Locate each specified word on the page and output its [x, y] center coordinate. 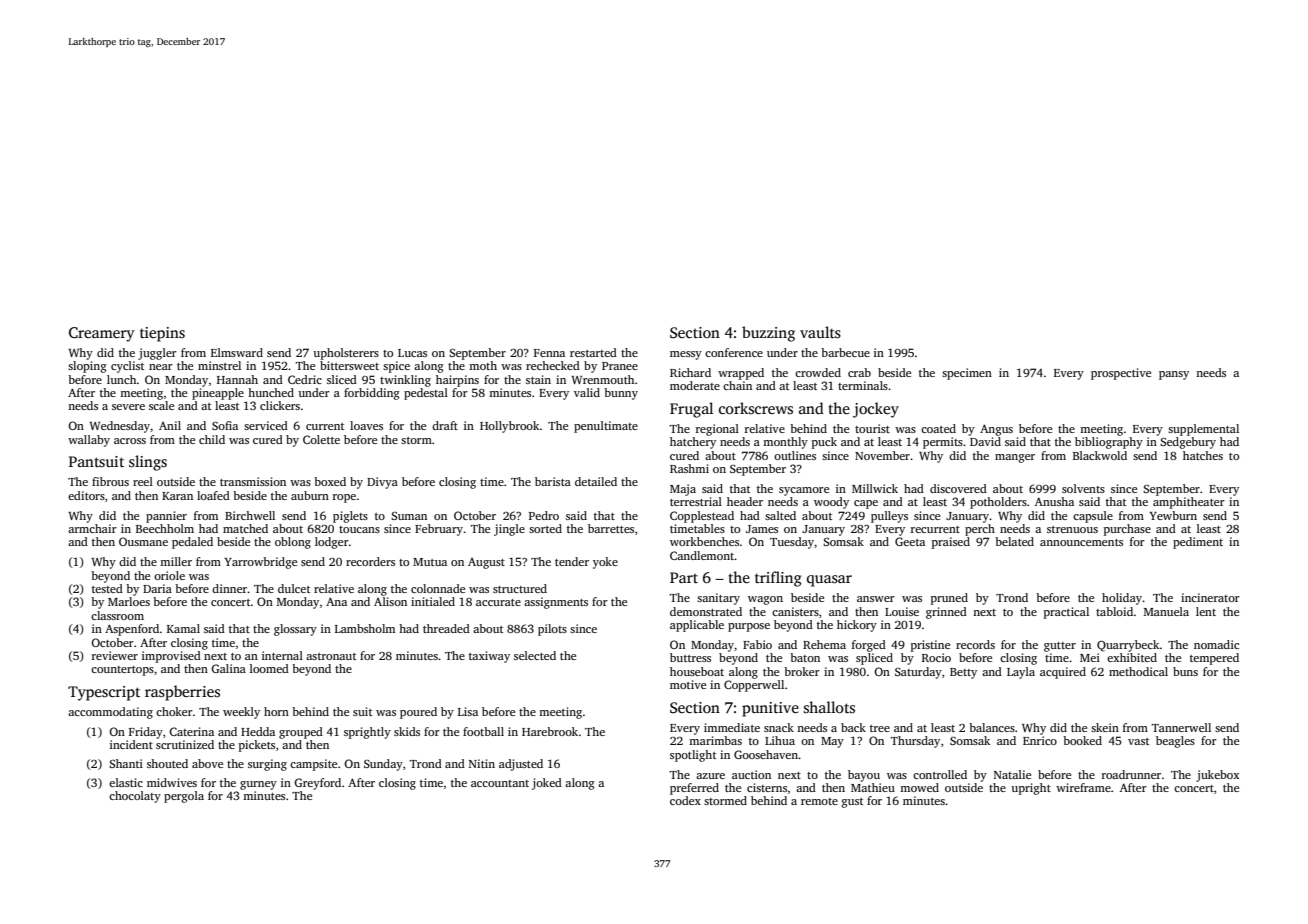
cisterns [767, 787]
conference [734, 352]
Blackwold [1100, 455]
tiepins [162, 334]
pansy [1174, 375]
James [762, 529]
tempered [1214, 659]
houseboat [697, 671]
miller [176, 561]
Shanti [126, 763]
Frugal [691, 410]
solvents [1083, 488]
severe [128, 407]
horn [276, 711]
